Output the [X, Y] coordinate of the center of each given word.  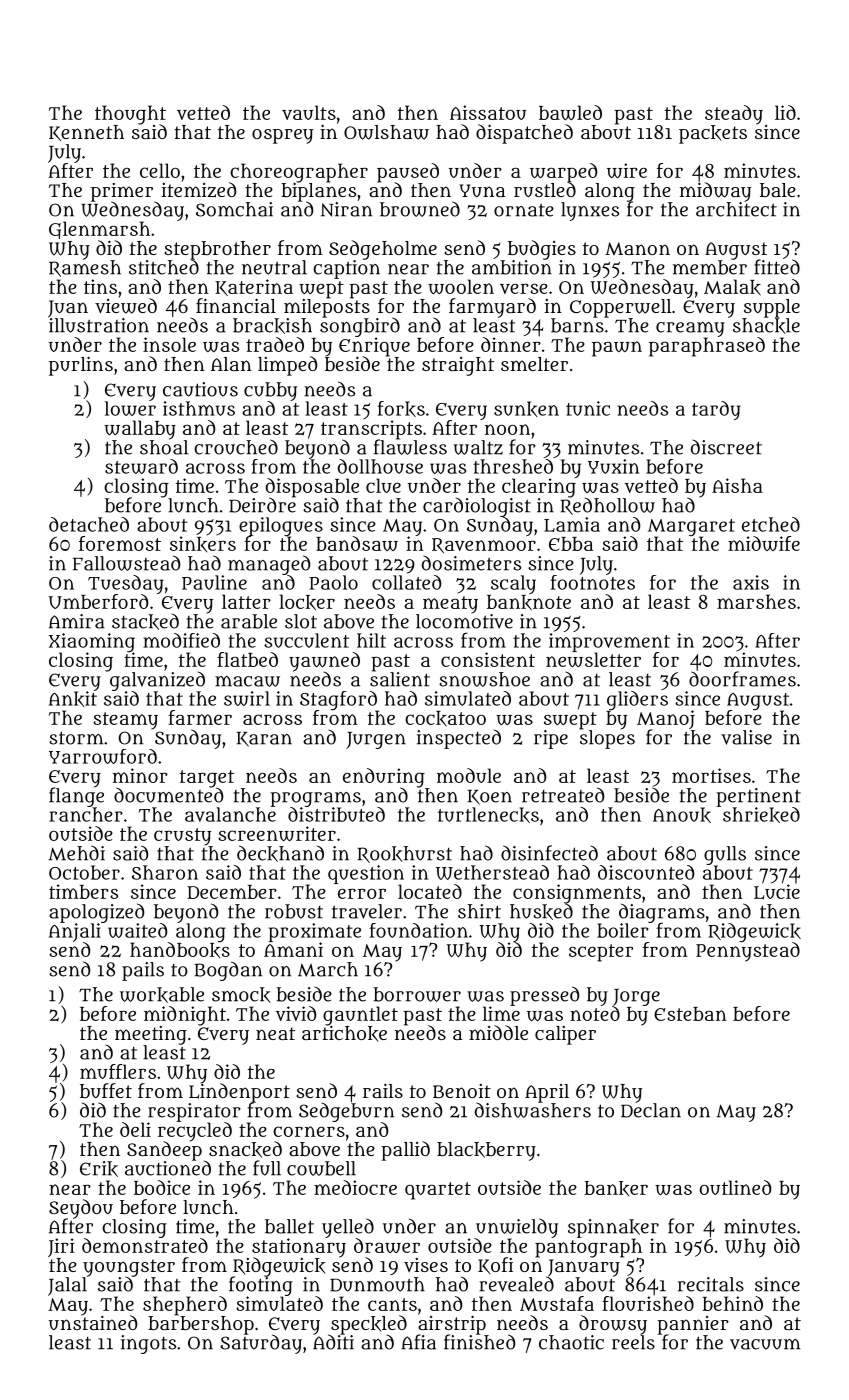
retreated [563, 795]
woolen [461, 286]
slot [301, 621]
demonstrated [145, 1245]
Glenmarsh [99, 230]
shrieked [761, 815]
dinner [511, 344]
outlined [735, 1187]
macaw [247, 681]
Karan [264, 739]
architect [736, 209]
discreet [726, 447]
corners [309, 1131]
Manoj [666, 719]
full [267, 1168]
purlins [81, 366]
